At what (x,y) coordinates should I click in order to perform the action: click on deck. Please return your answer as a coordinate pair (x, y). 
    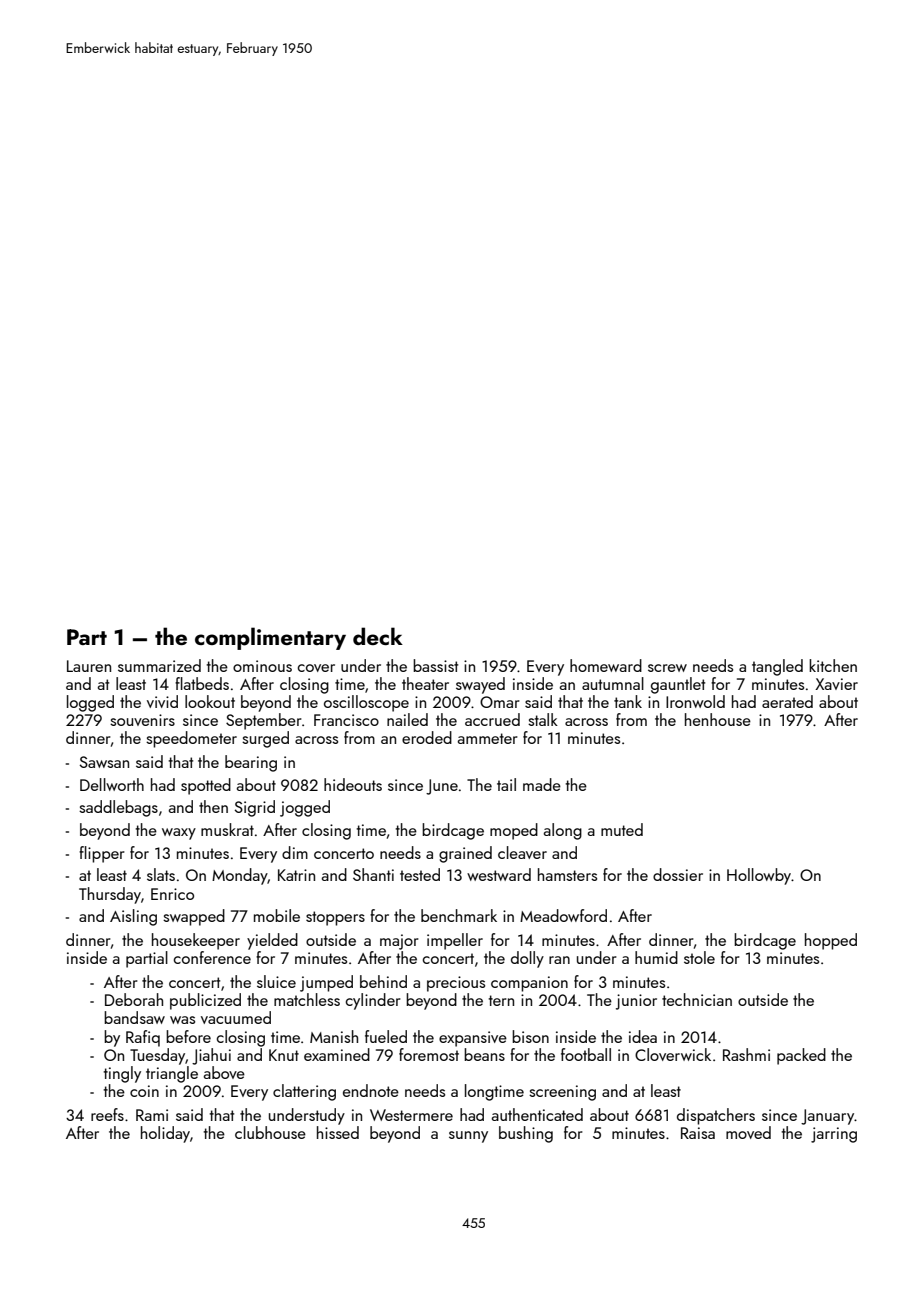
    Looking at the image, I should click on (378, 636).
